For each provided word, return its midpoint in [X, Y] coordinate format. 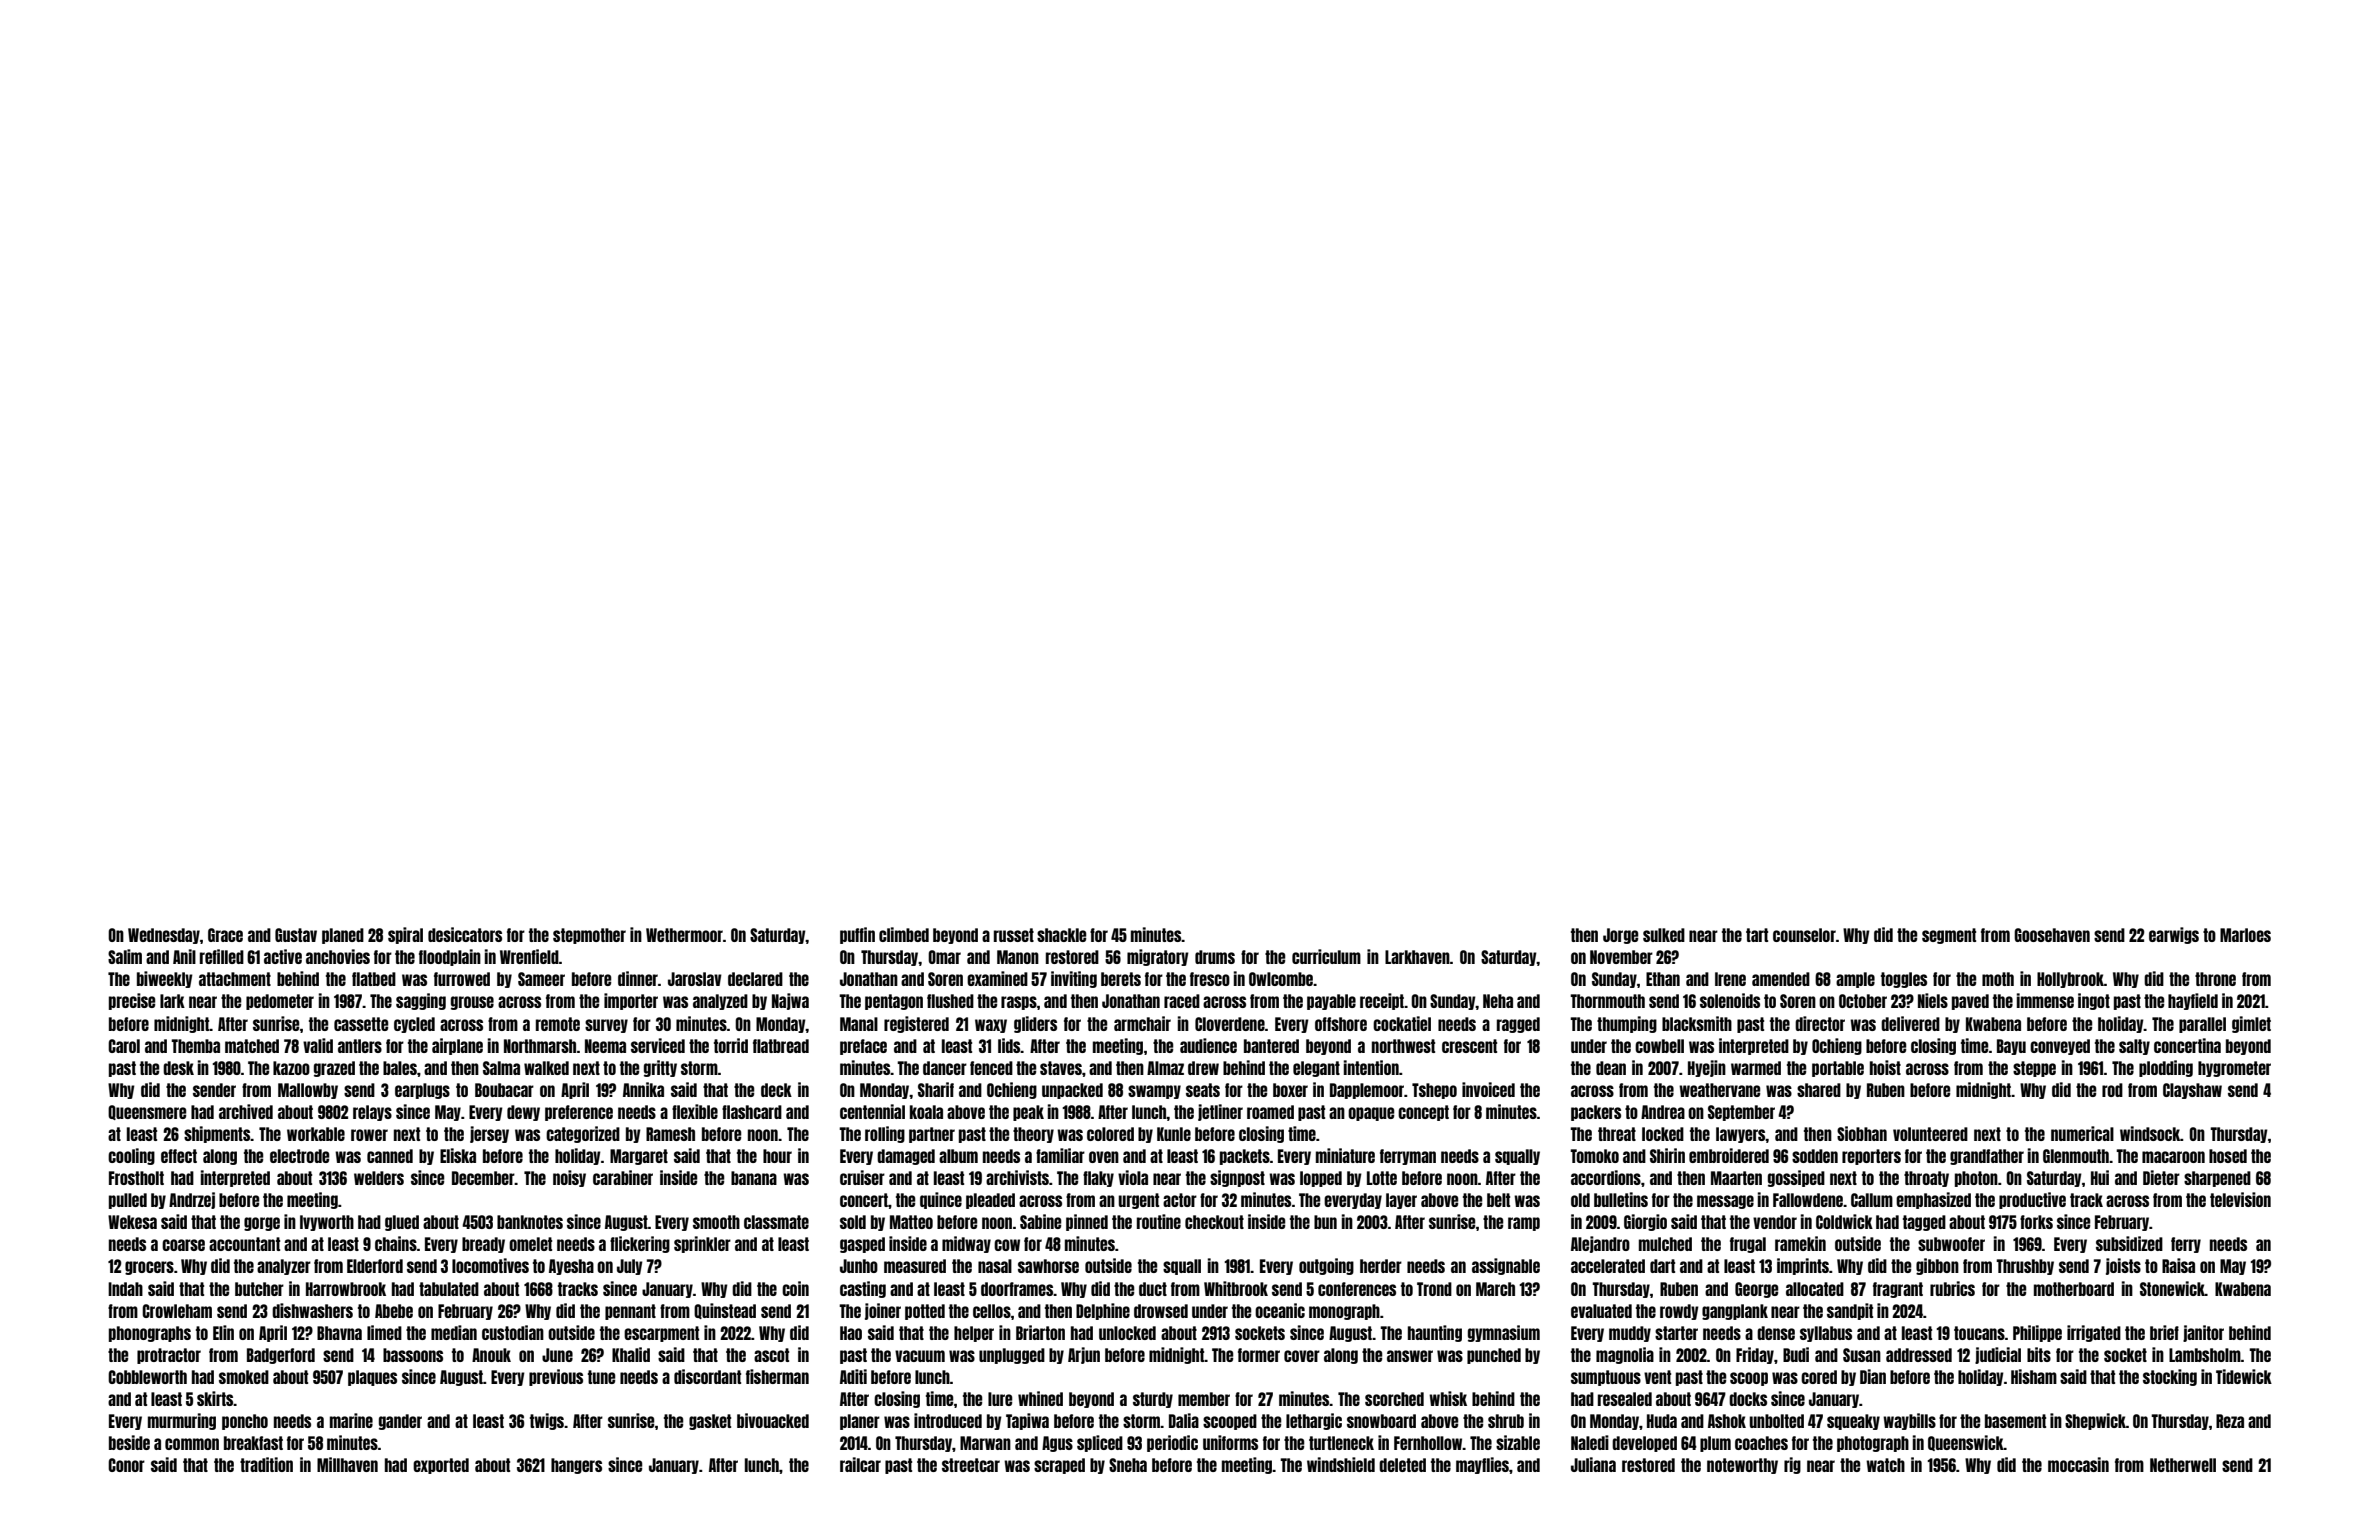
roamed [1270, 1112]
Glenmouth [2076, 1156]
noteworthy [1742, 1466]
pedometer [280, 1002]
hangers [576, 1466]
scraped [1059, 1466]
